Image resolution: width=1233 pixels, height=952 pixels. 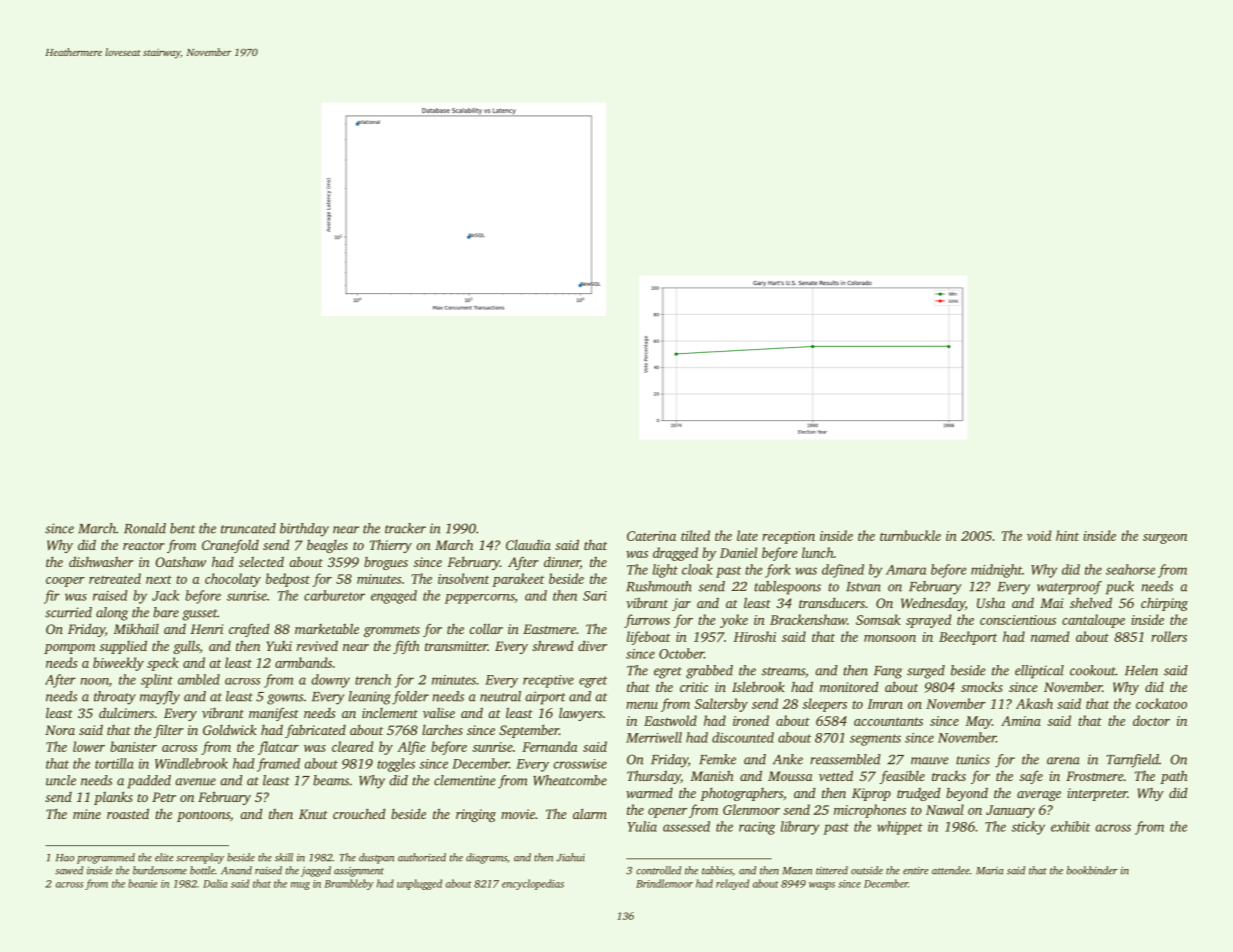 What do you see at coordinates (391, 546) in the page?
I see `Thierry` at bounding box center [391, 546].
